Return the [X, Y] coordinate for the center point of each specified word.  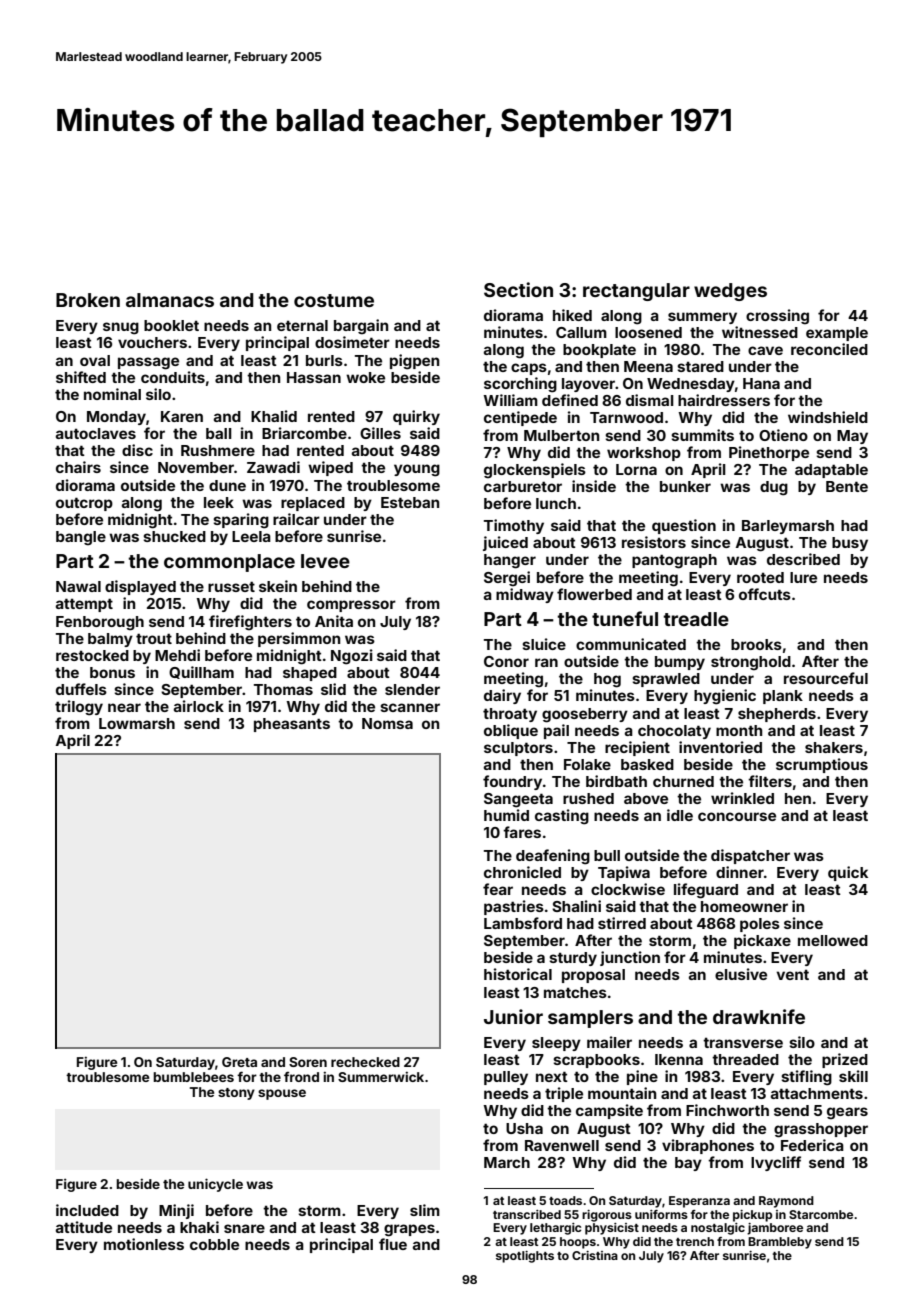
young [417, 470]
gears [847, 1113]
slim [425, 1210]
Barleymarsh [788, 527]
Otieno [783, 435]
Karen [182, 416]
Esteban [410, 502]
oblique [511, 731]
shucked [174, 536]
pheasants [292, 725]
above [646, 798]
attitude [84, 1227]
